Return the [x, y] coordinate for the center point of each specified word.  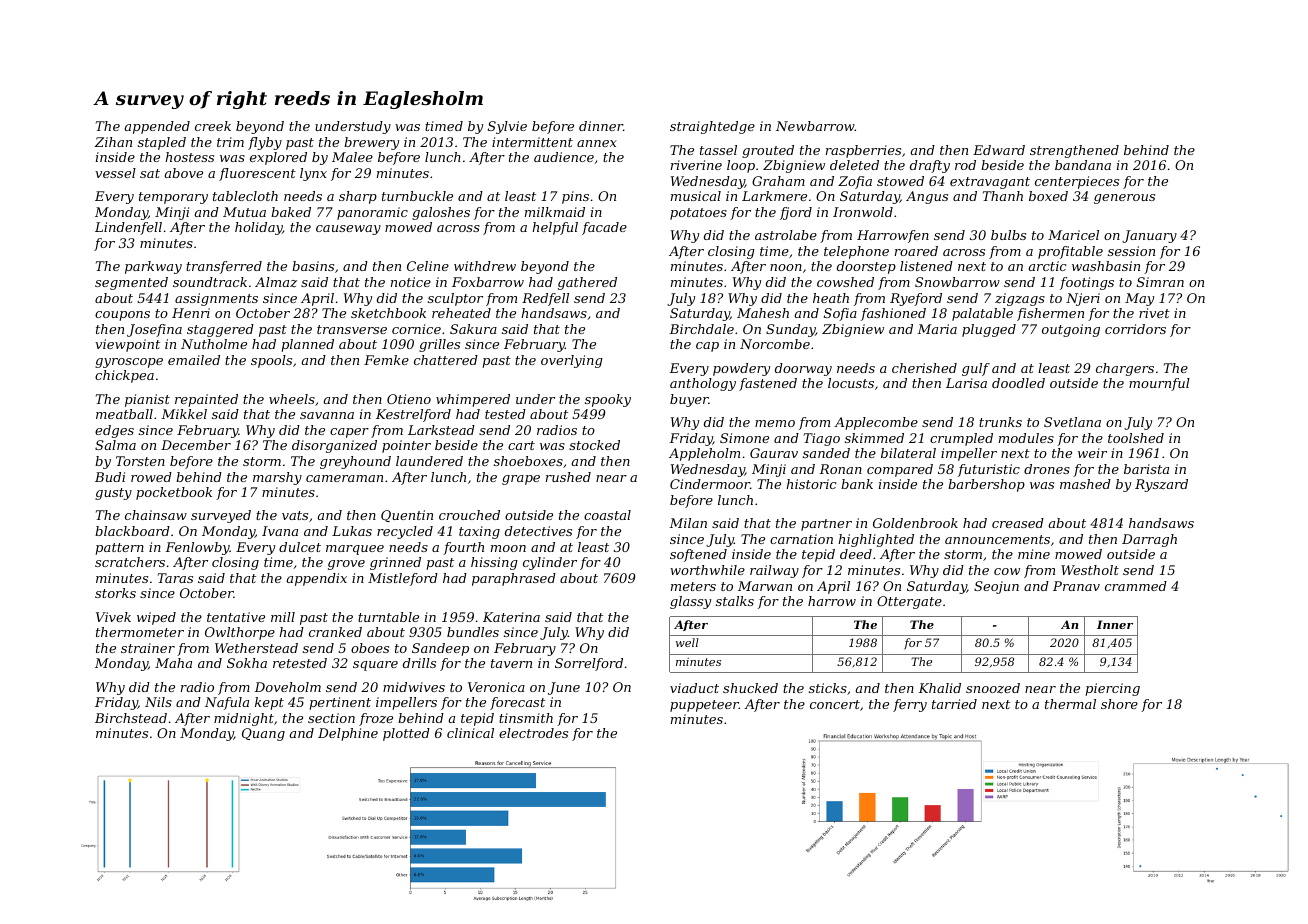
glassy [690, 602]
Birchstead [131, 718]
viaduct [694, 688]
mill [283, 617]
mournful [1159, 384]
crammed [1136, 586]
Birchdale [701, 329]
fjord [796, 213]
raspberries [863, 151]
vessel [115, 173]
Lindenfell [128, 228]
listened [926, 266]
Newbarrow [815, 126]
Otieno [409, 399]
